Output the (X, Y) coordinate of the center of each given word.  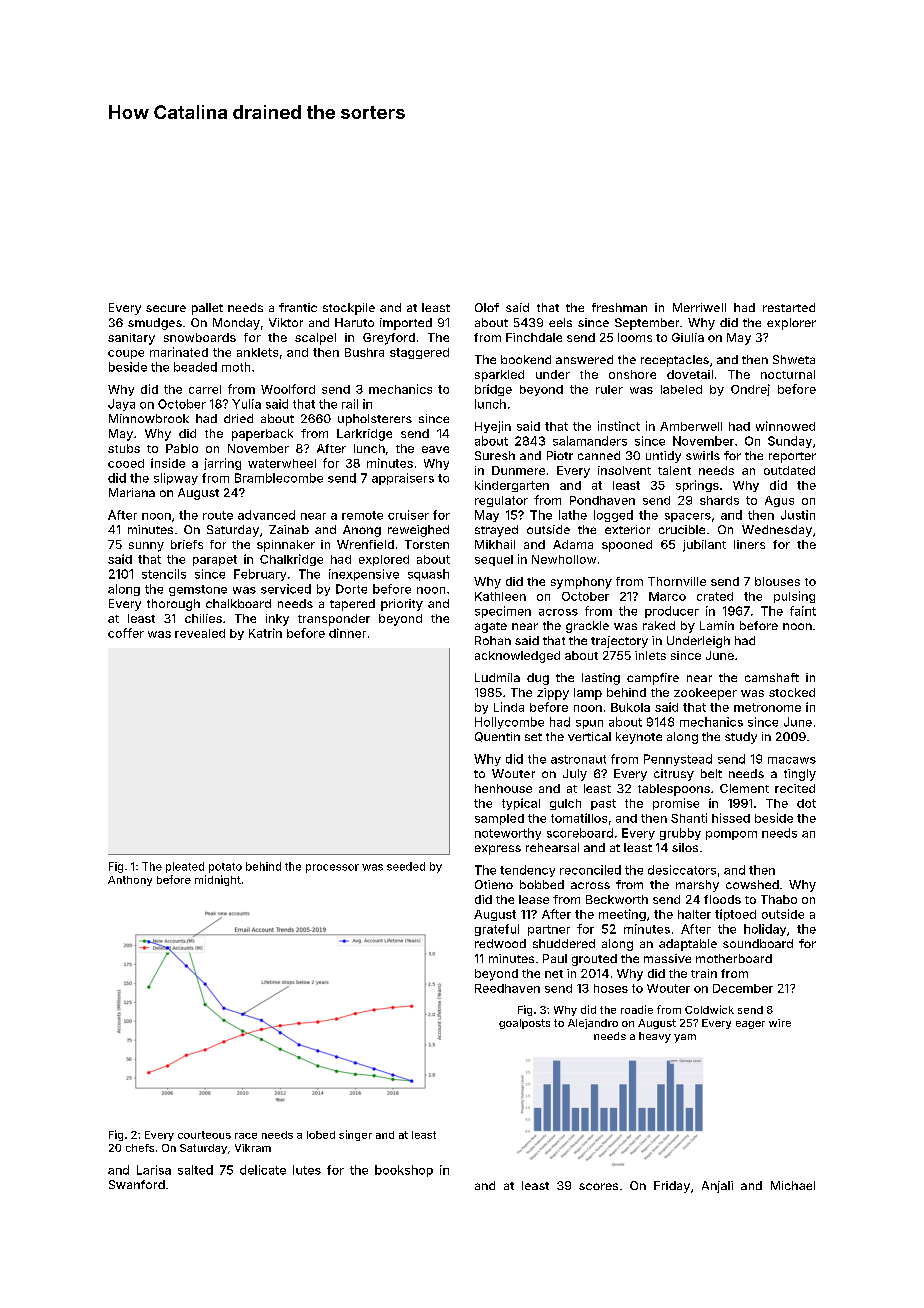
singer (355, 1135)
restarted (789, 307)
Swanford (137, 1184)
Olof (487, 307)
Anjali (717, 1187)
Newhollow (564, 559)
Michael (793, 1185)
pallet (207, 309)
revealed (200, 633)
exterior (627, 529)
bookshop (404, 1171)
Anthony (130, 881)
